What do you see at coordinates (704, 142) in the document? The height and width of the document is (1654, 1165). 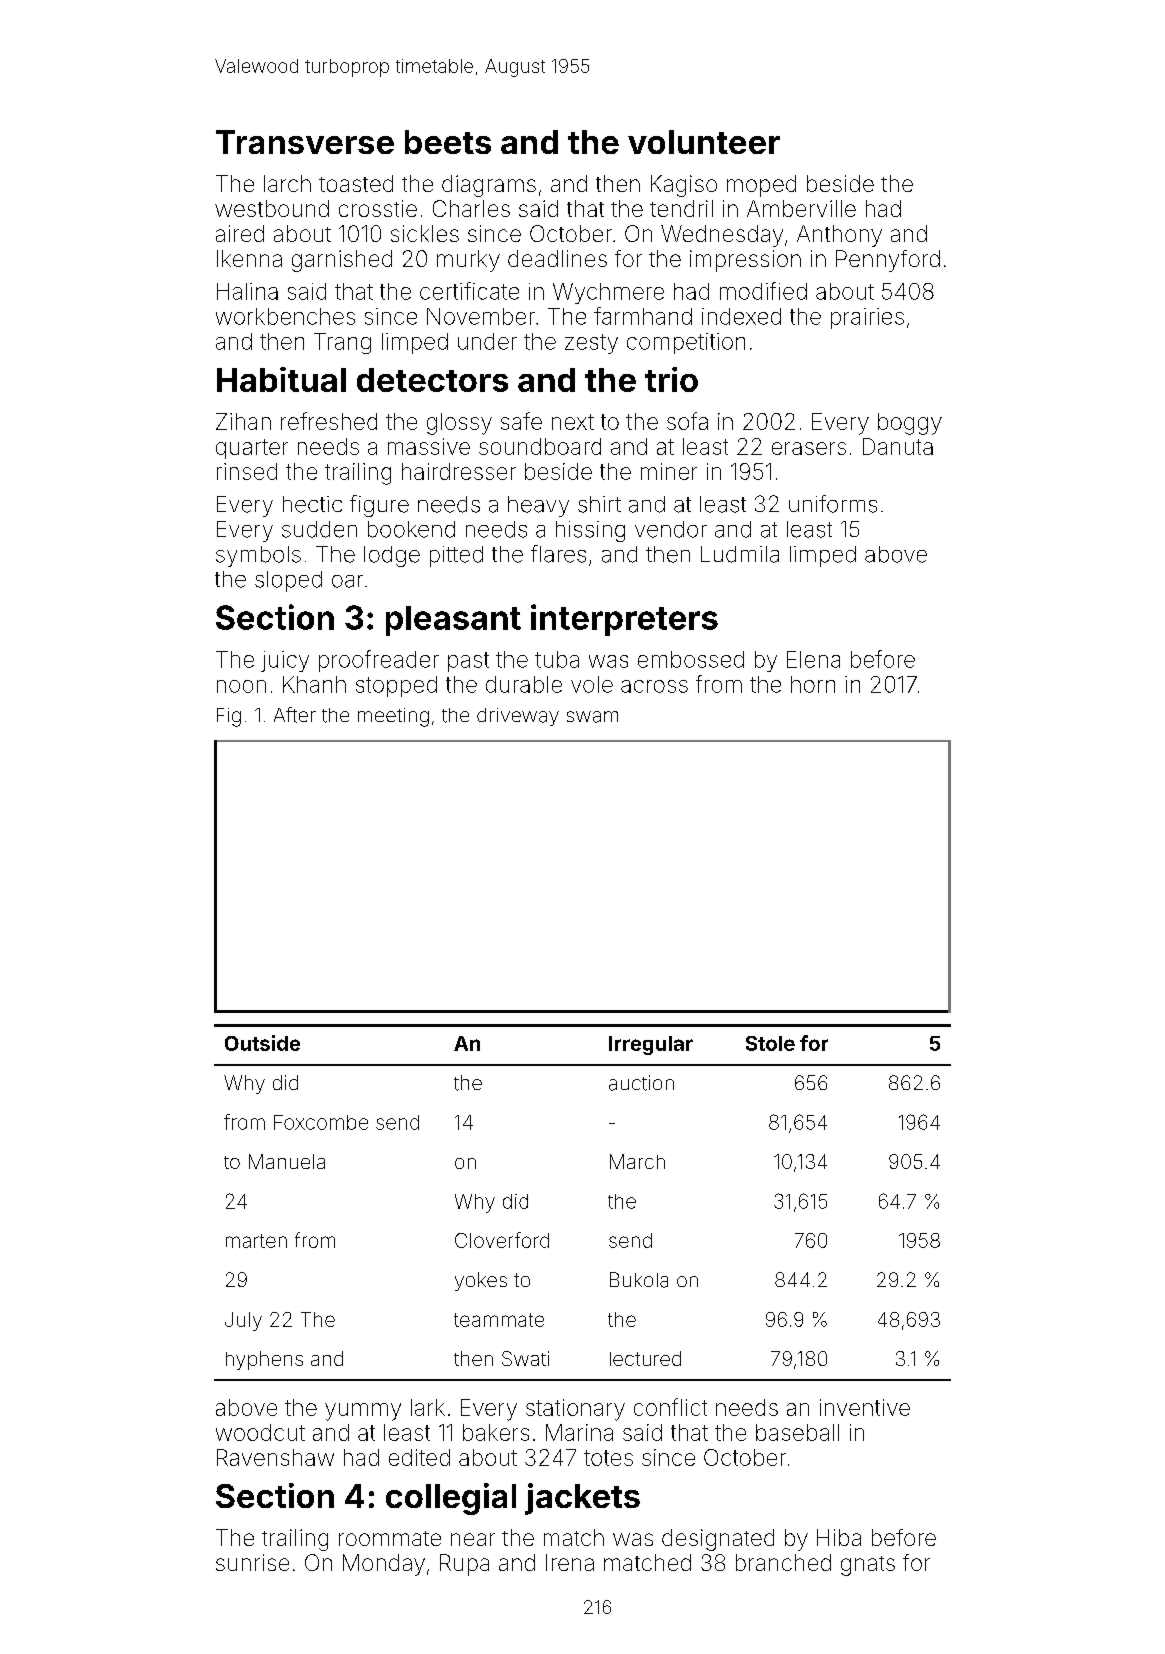 I see `volunteer` at bounding box center [704, 142].
